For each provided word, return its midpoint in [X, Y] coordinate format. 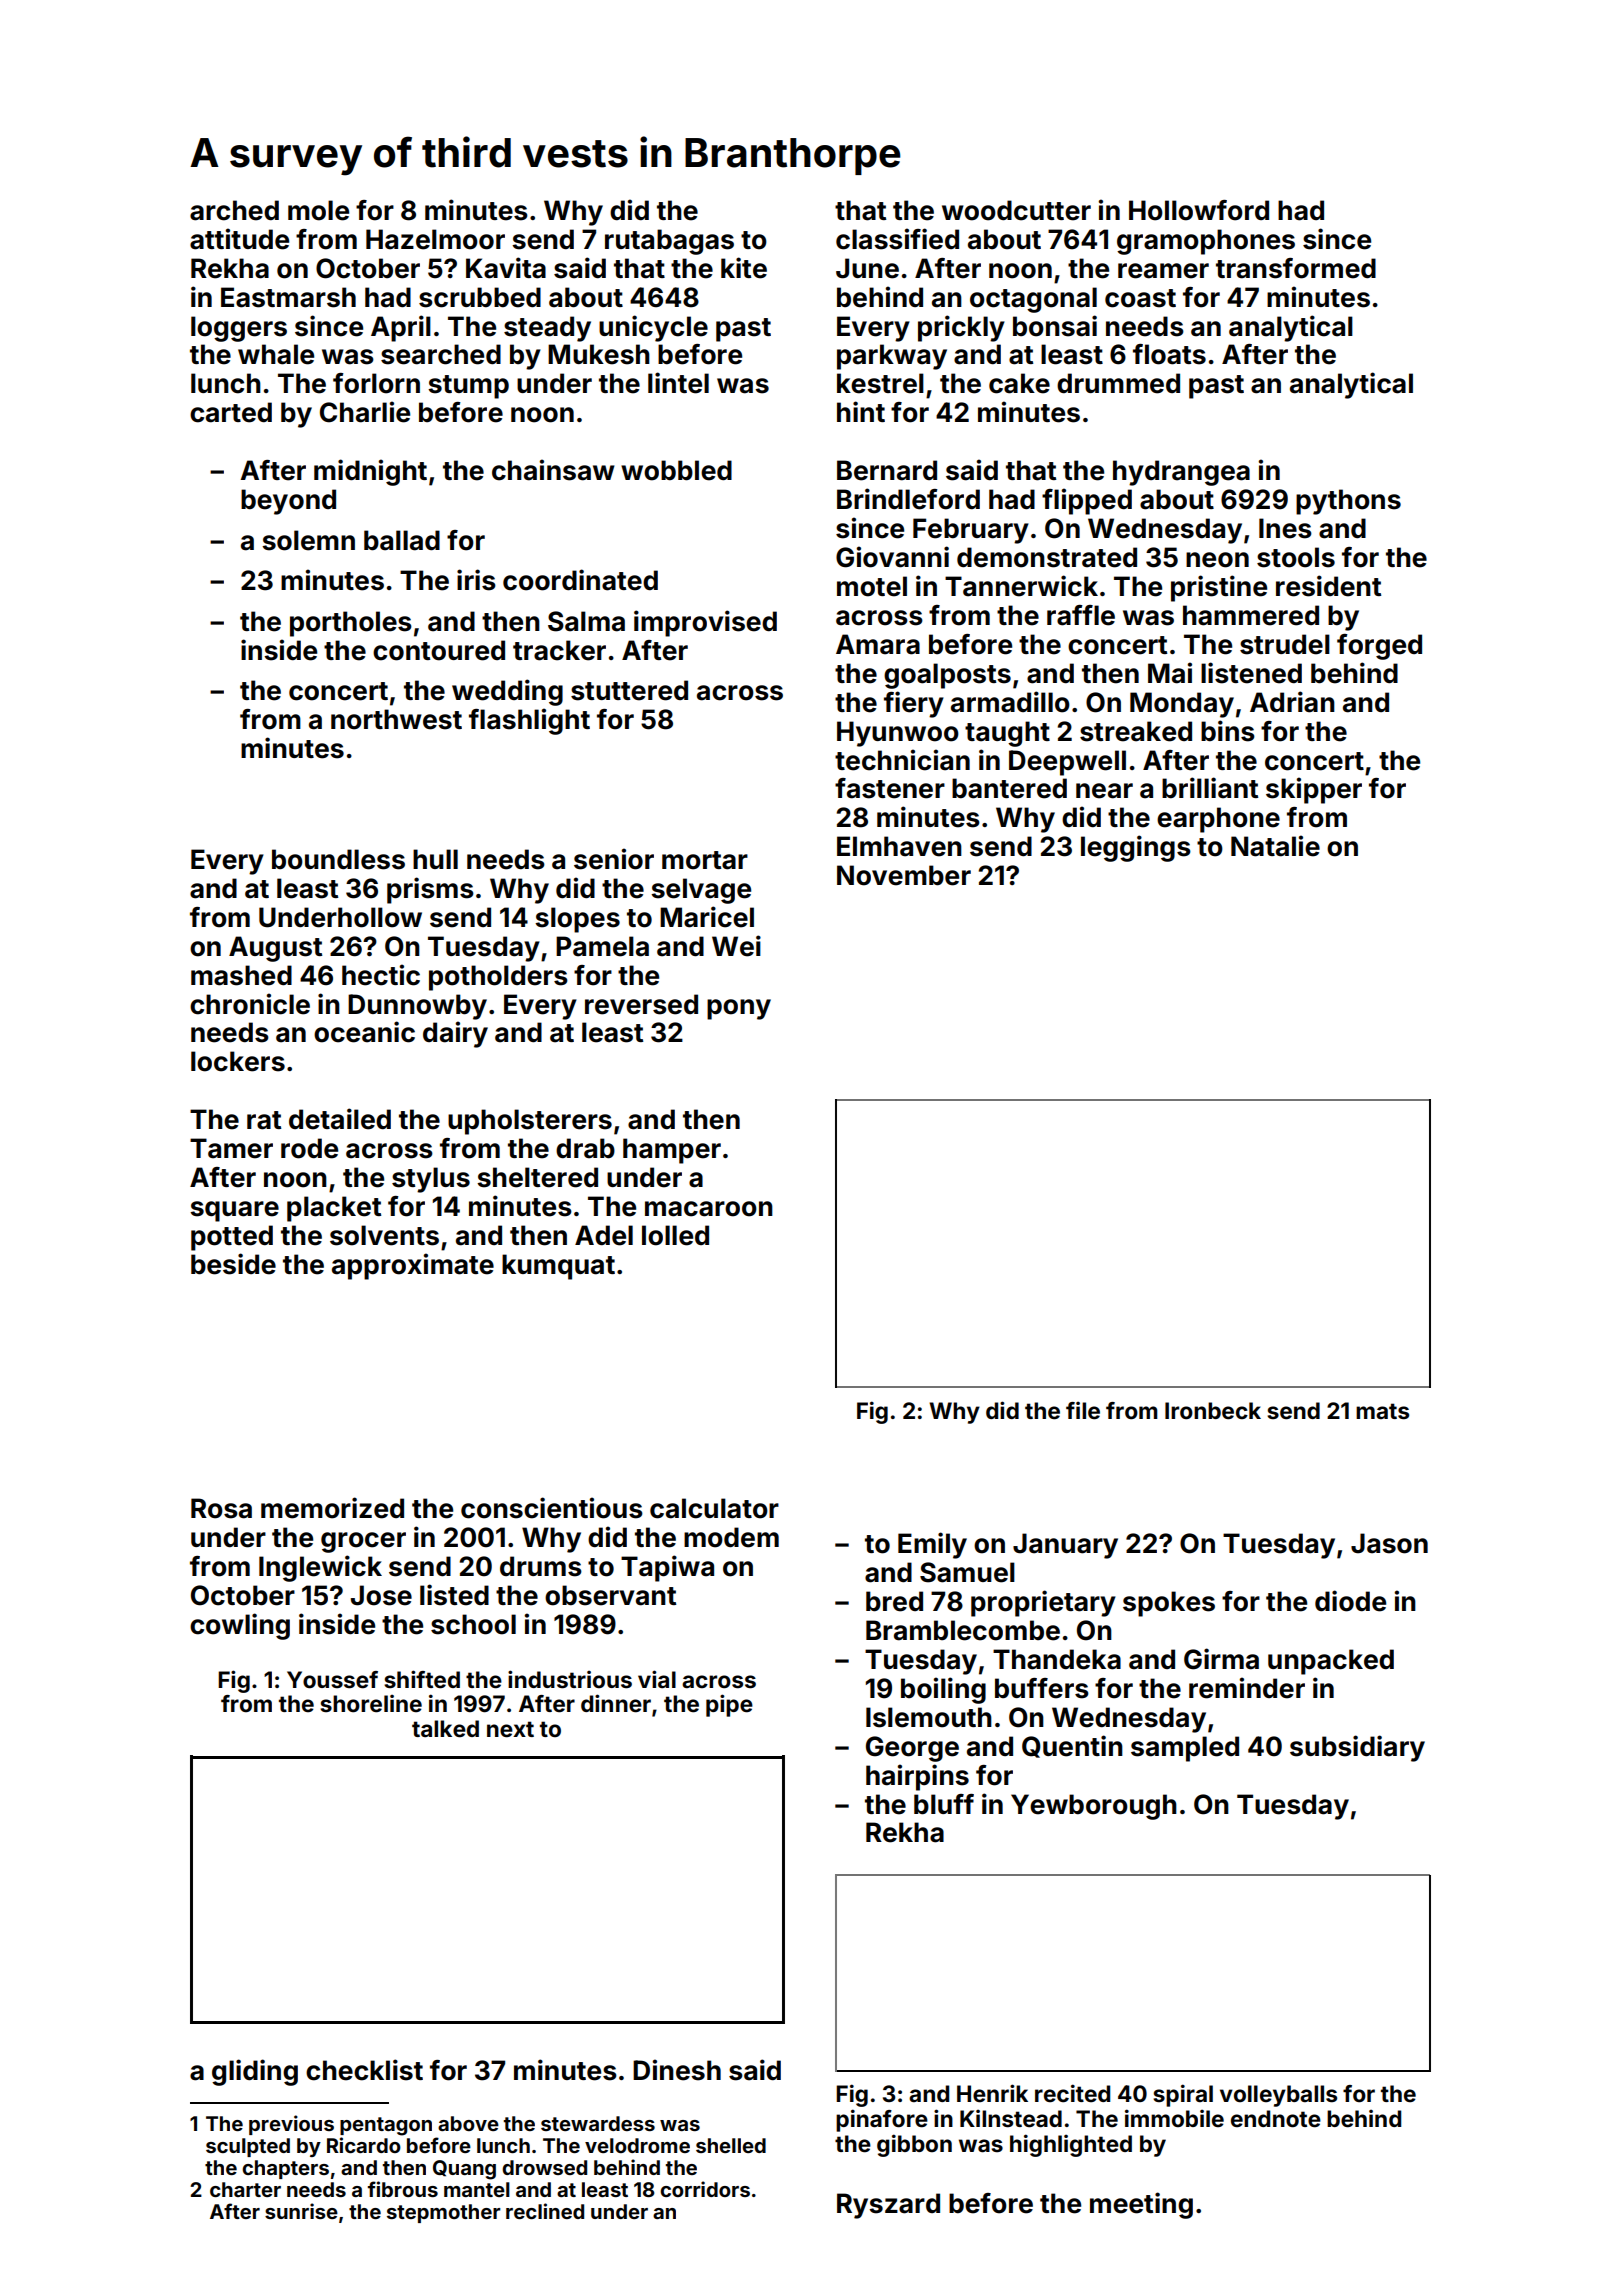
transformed [1296, 268]
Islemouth [929, 1717]
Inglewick [320, 1568]
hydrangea [1181, 473]
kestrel [880, 383]
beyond [288, 502]
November [904, 875]
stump [468, 387]
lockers [238, 1061]
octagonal [1033, 300]
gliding [255, 2072]
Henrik [992, 2093]
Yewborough [1094, 1807]
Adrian [1292, 702]
